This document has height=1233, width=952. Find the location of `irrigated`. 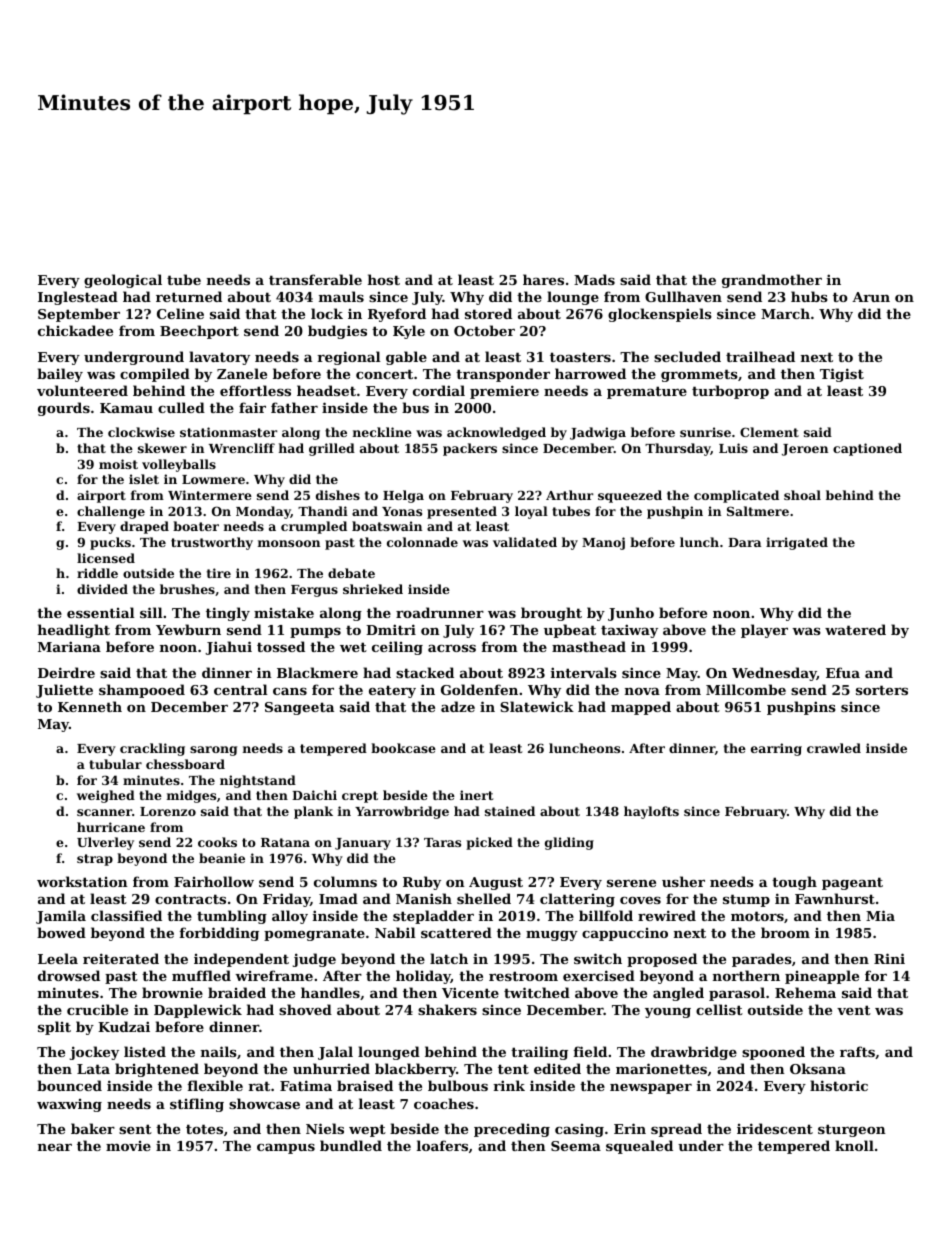

irrigated is located at coordinates (797, 543).
